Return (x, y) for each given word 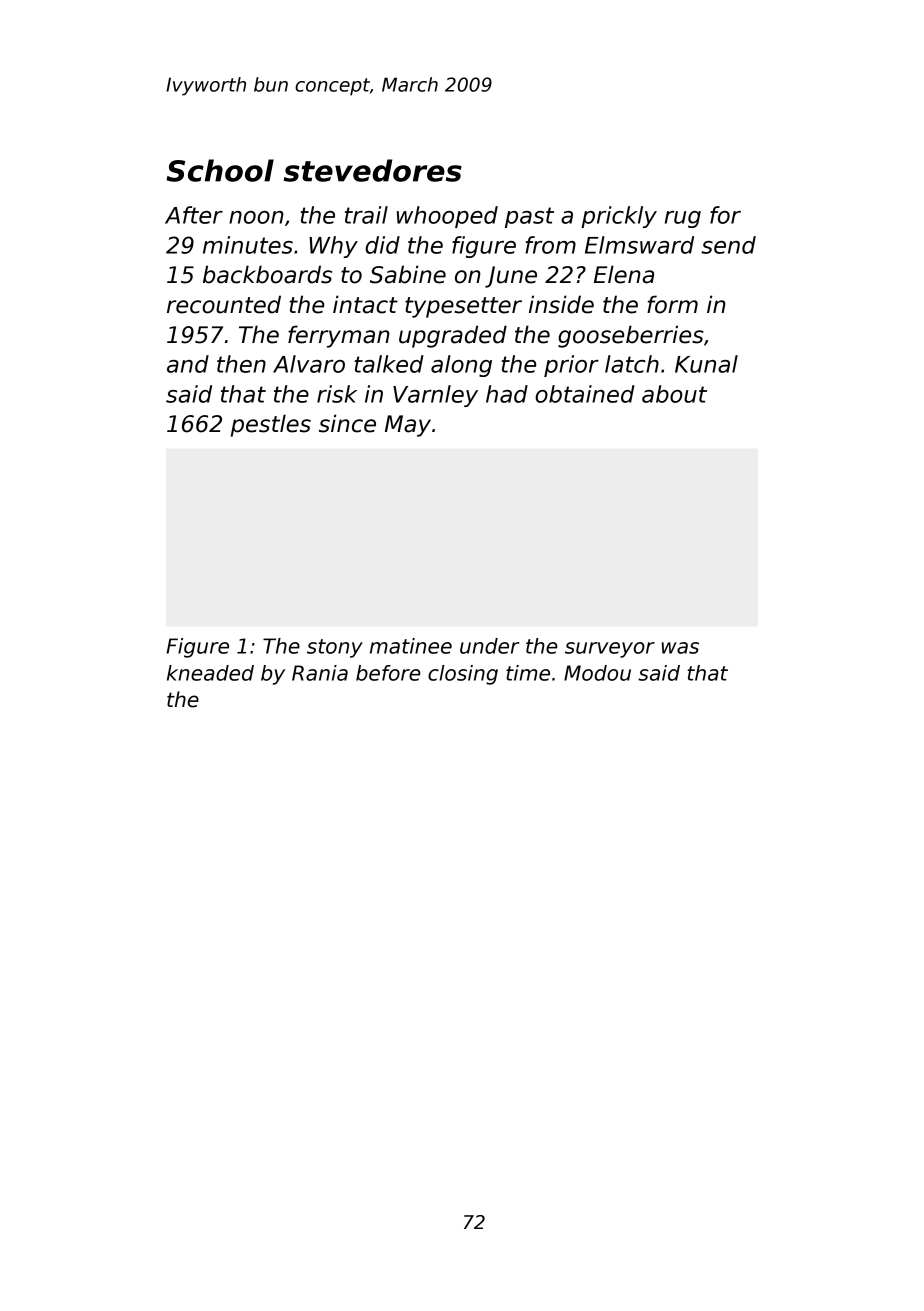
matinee (411, 646)
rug (683, 219)
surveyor (610, 650)
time (528, 673)
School (220, 170)
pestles (271, 425)
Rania (320, 673)
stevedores (373, 170)
